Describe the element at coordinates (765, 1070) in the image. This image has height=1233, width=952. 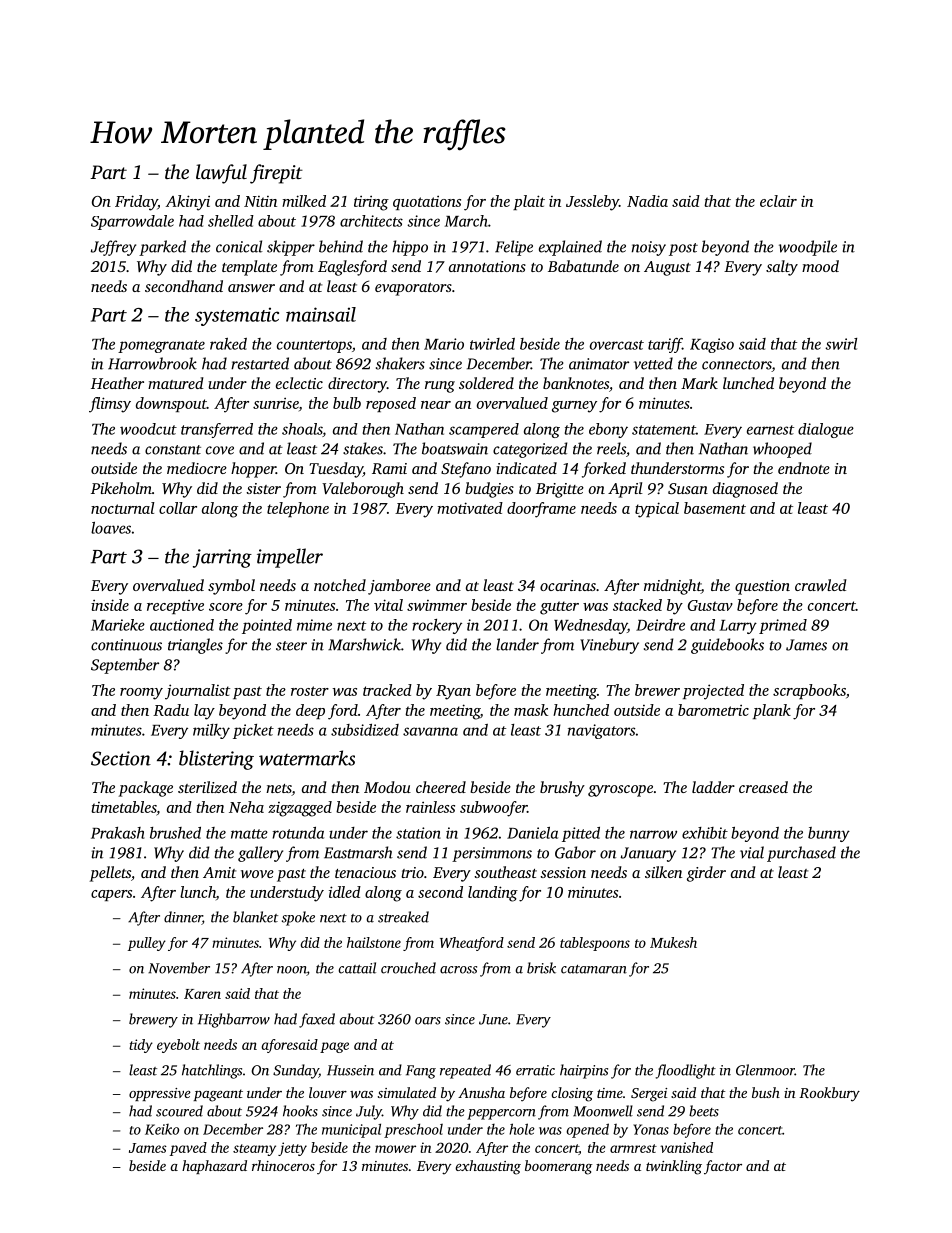
I see `Glenmoor` at that location.
